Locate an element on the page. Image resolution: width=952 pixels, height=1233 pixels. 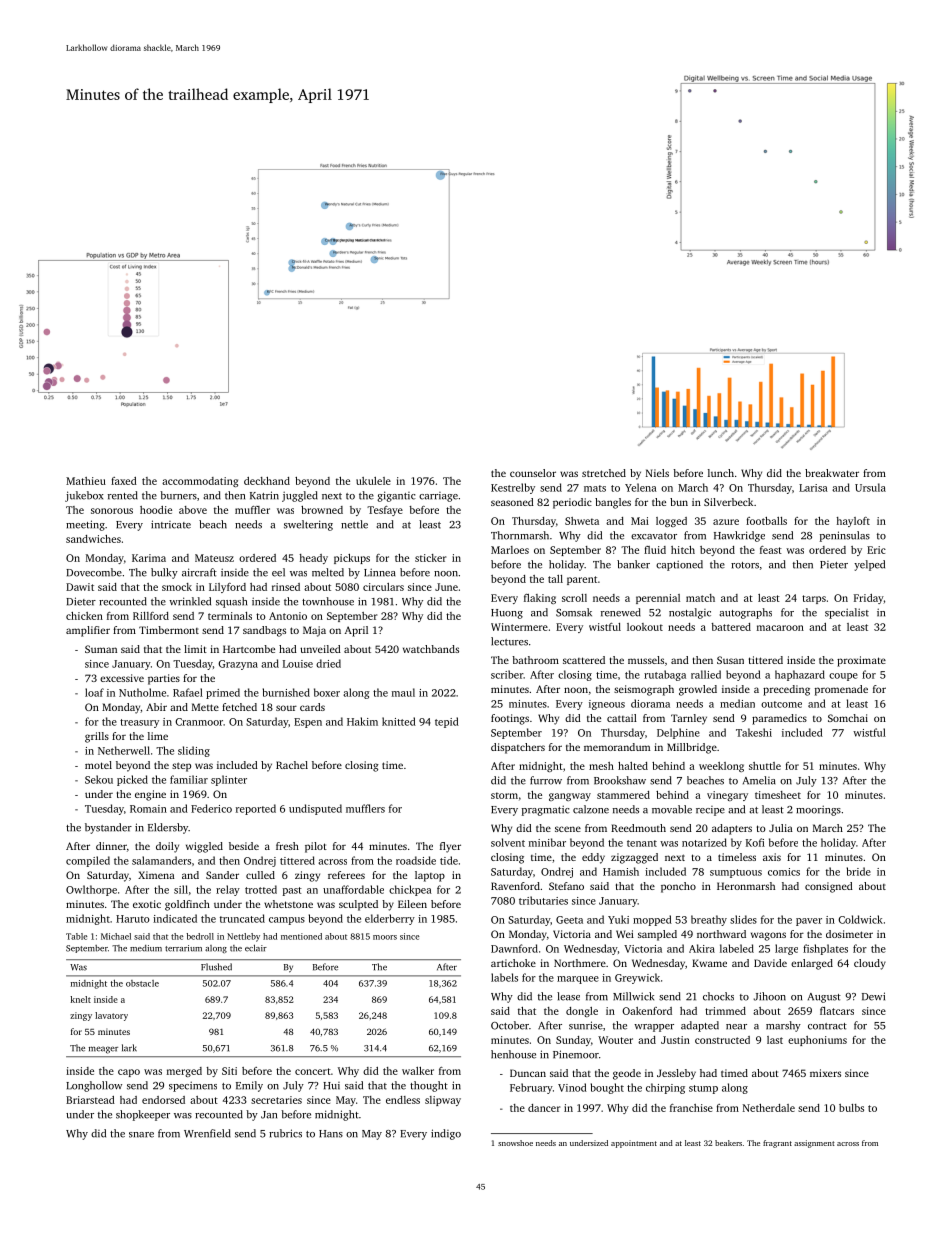
knelt is located at coordinates (80, 999).
